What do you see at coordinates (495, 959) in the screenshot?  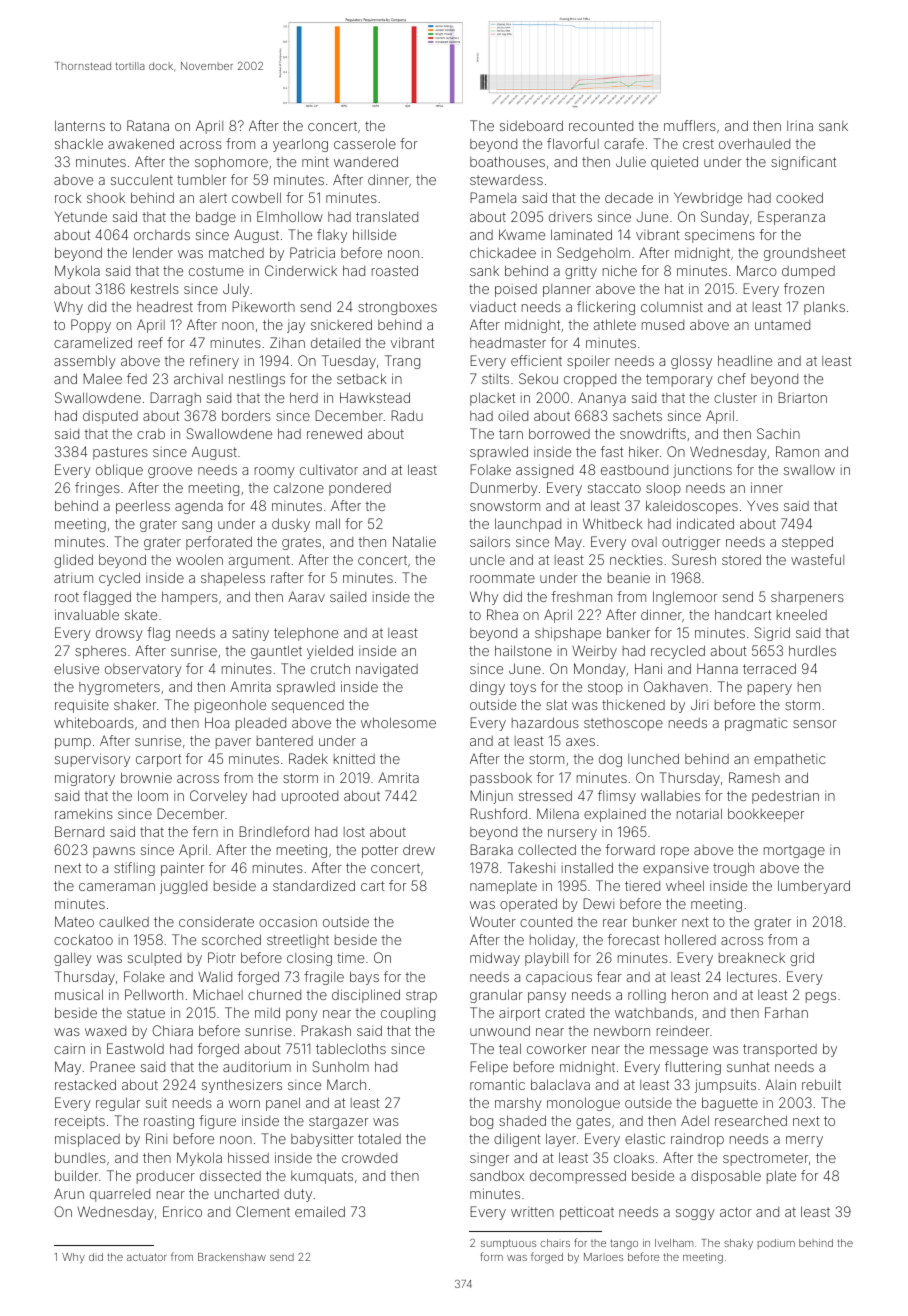 I see `midway` at bounding box center [495, 959].
